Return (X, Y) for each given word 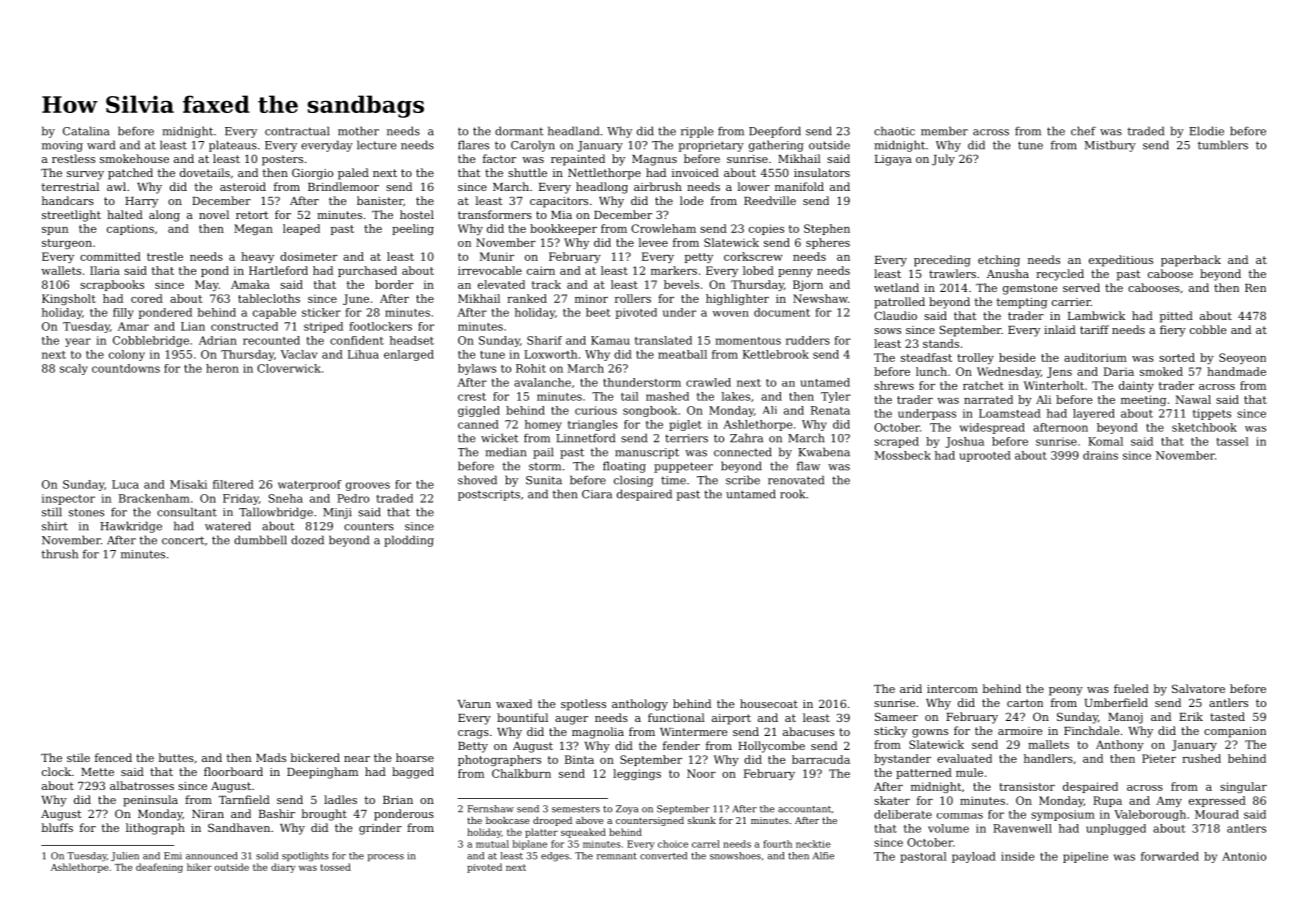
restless (73, 158)
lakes (736, 396)
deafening (159, 868)
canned (478, 424)
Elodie (1206, 131)
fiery (1173, 331)
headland (573, 131)
